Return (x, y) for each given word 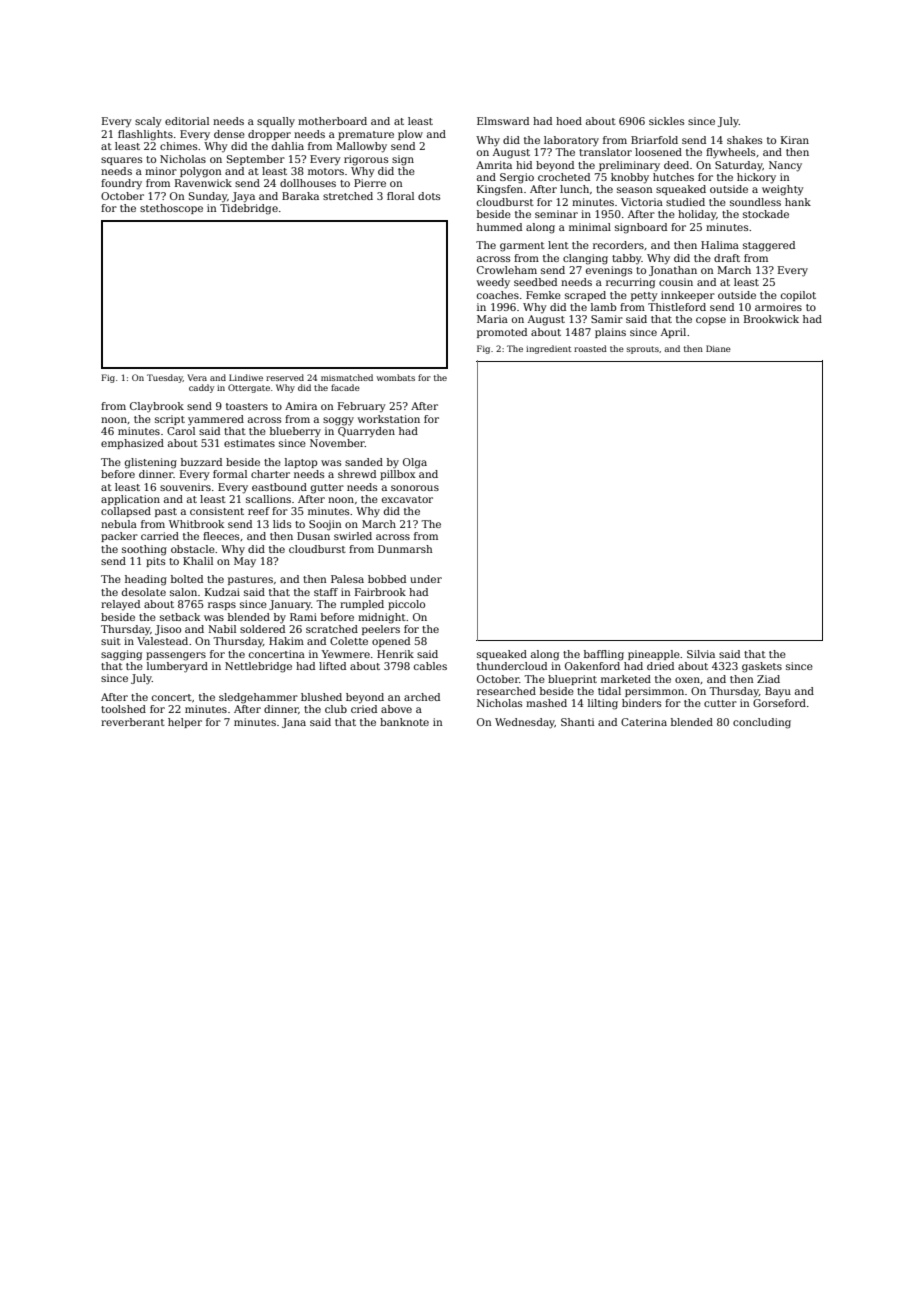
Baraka (300, 196)
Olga (415, 463)
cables (430, 666)
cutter (720, 703)
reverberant (133, 722)
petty (644, 296)
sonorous (415, 488)
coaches (498, 295)
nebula (119, 524)
